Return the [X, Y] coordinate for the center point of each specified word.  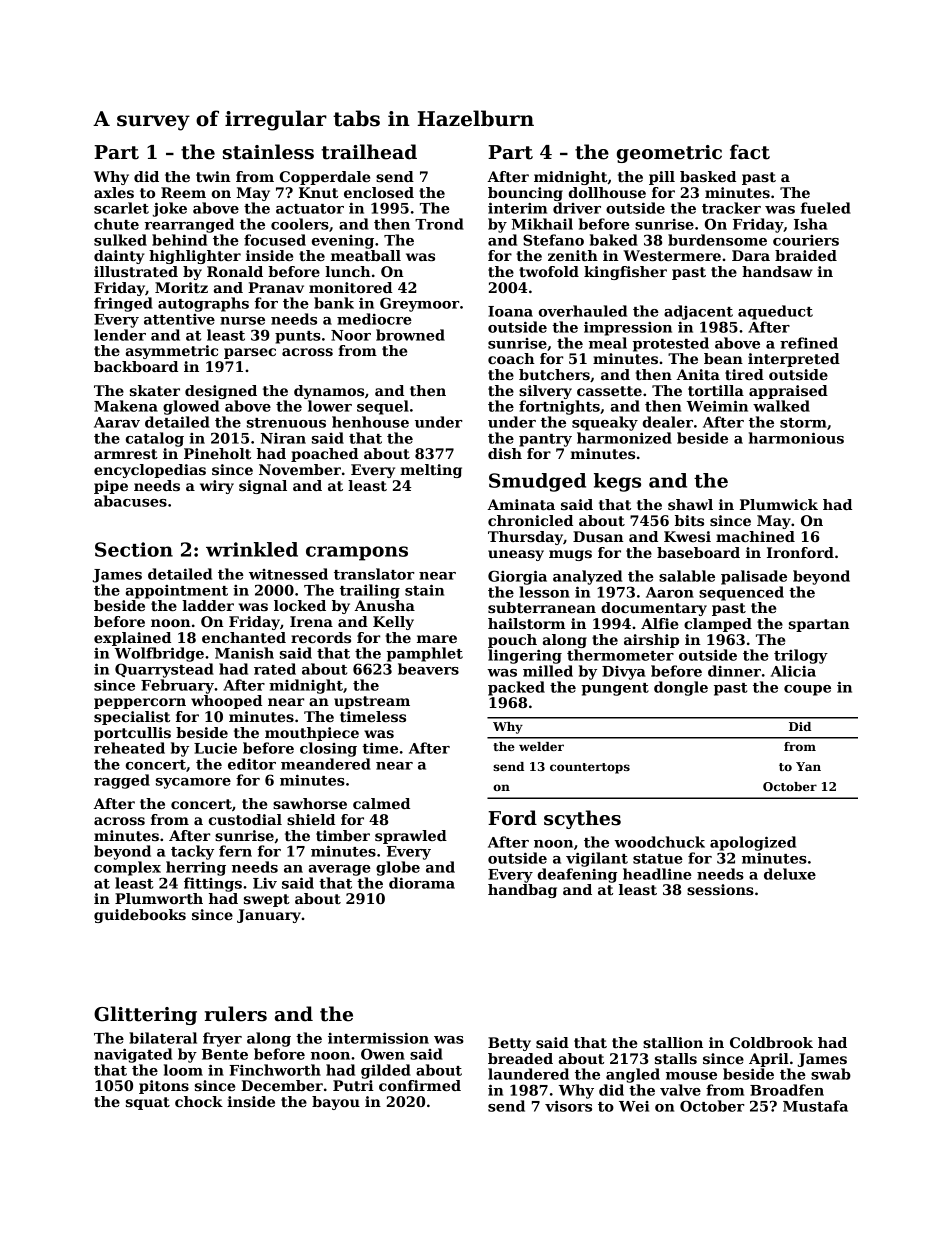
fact [750, 152]
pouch [512, 641]
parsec [250, 353]
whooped [226, 702]
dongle [681, 688]
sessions [720, 889]
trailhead [369, 152]
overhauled [583, 311]
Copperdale [325, 178]
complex [127, 868]
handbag [522, 891]
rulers [236, 1014]
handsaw [777, 271]
